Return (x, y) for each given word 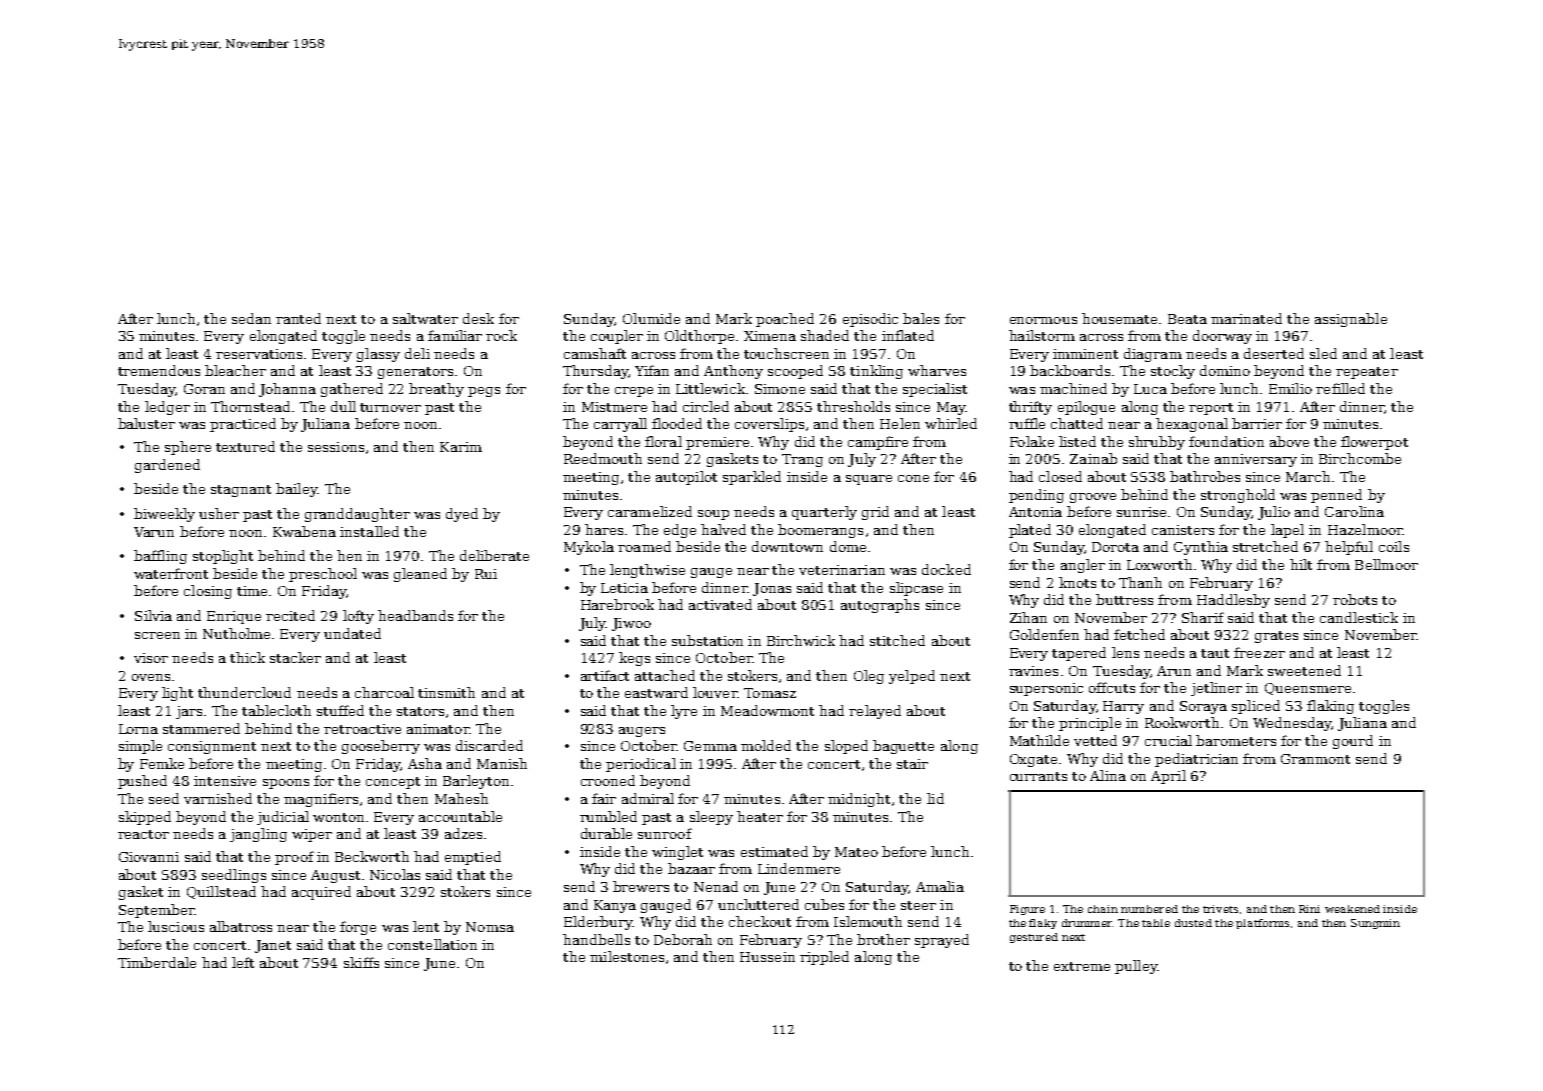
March (1308, 476)
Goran (204, 389)
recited (290, 615)
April (1168, 777)
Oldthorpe (699, 337)
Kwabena (304, 531)
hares (604, 529)
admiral (648, 798)
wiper (312, 835)
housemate (1119, 318)
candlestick (1359, 617)
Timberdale (157, 962)
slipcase (916, 589)
